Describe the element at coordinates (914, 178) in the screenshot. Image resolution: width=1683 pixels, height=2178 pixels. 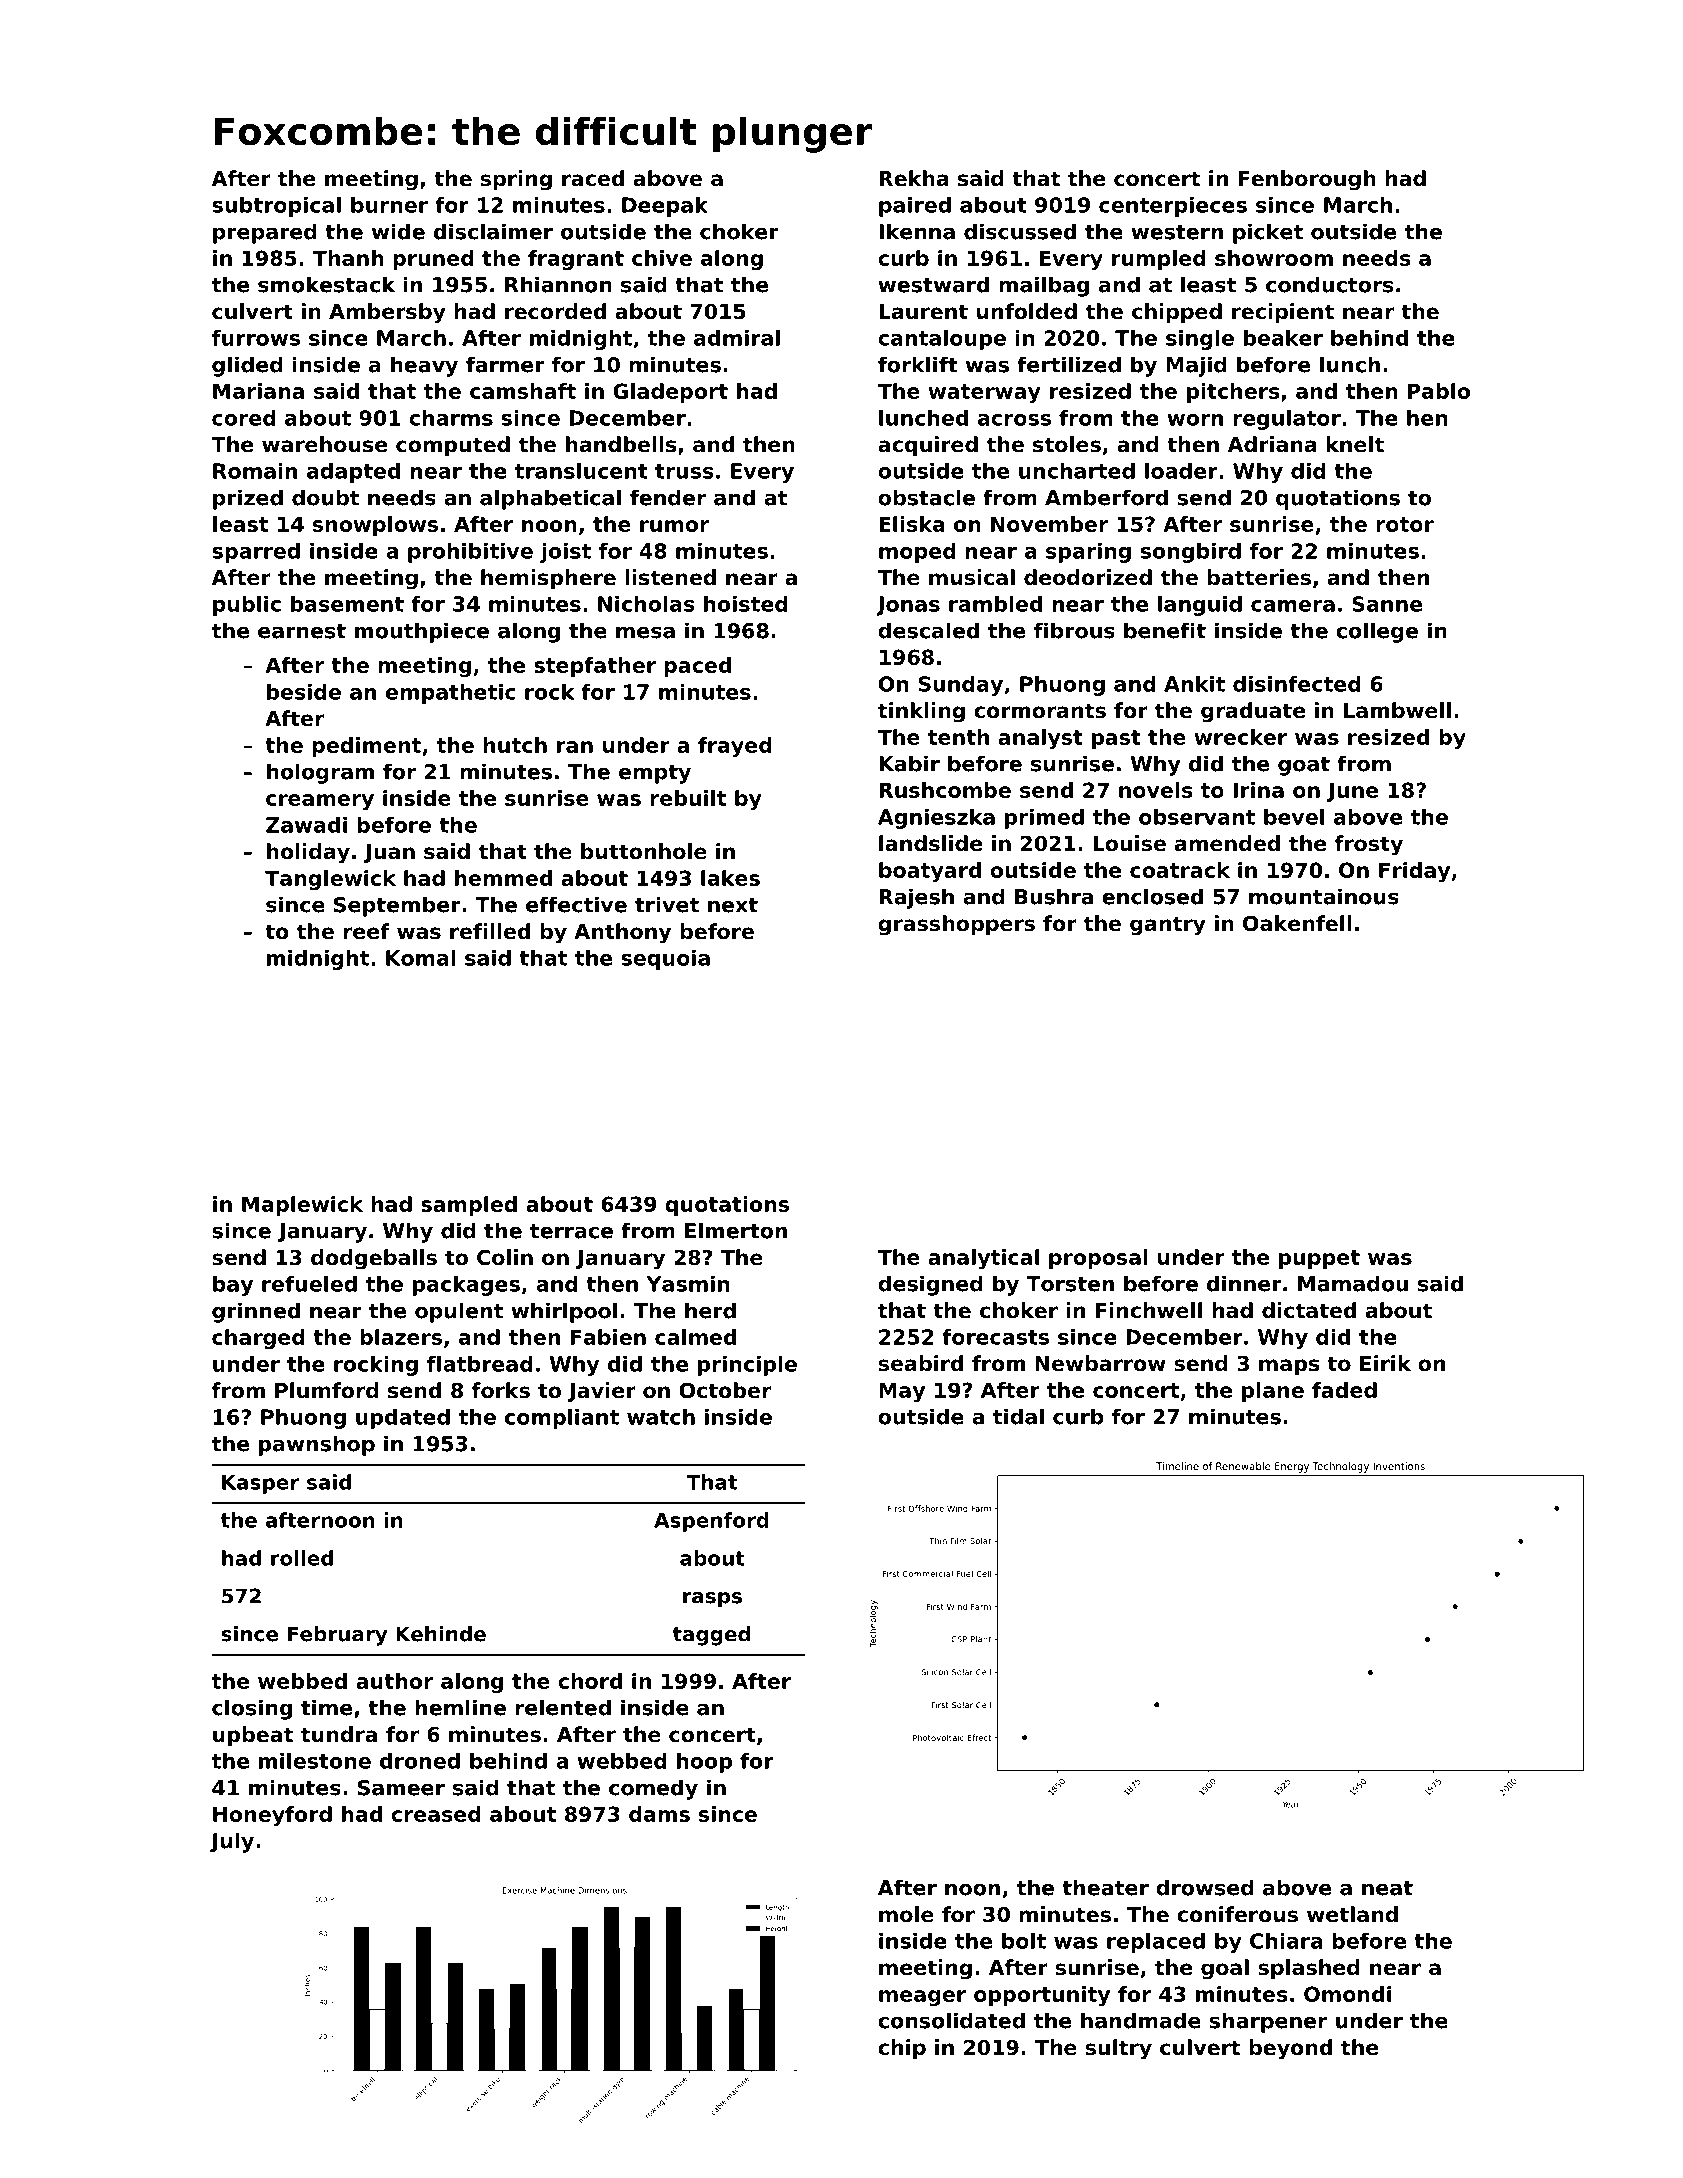
I see `Rekha` at that location.
